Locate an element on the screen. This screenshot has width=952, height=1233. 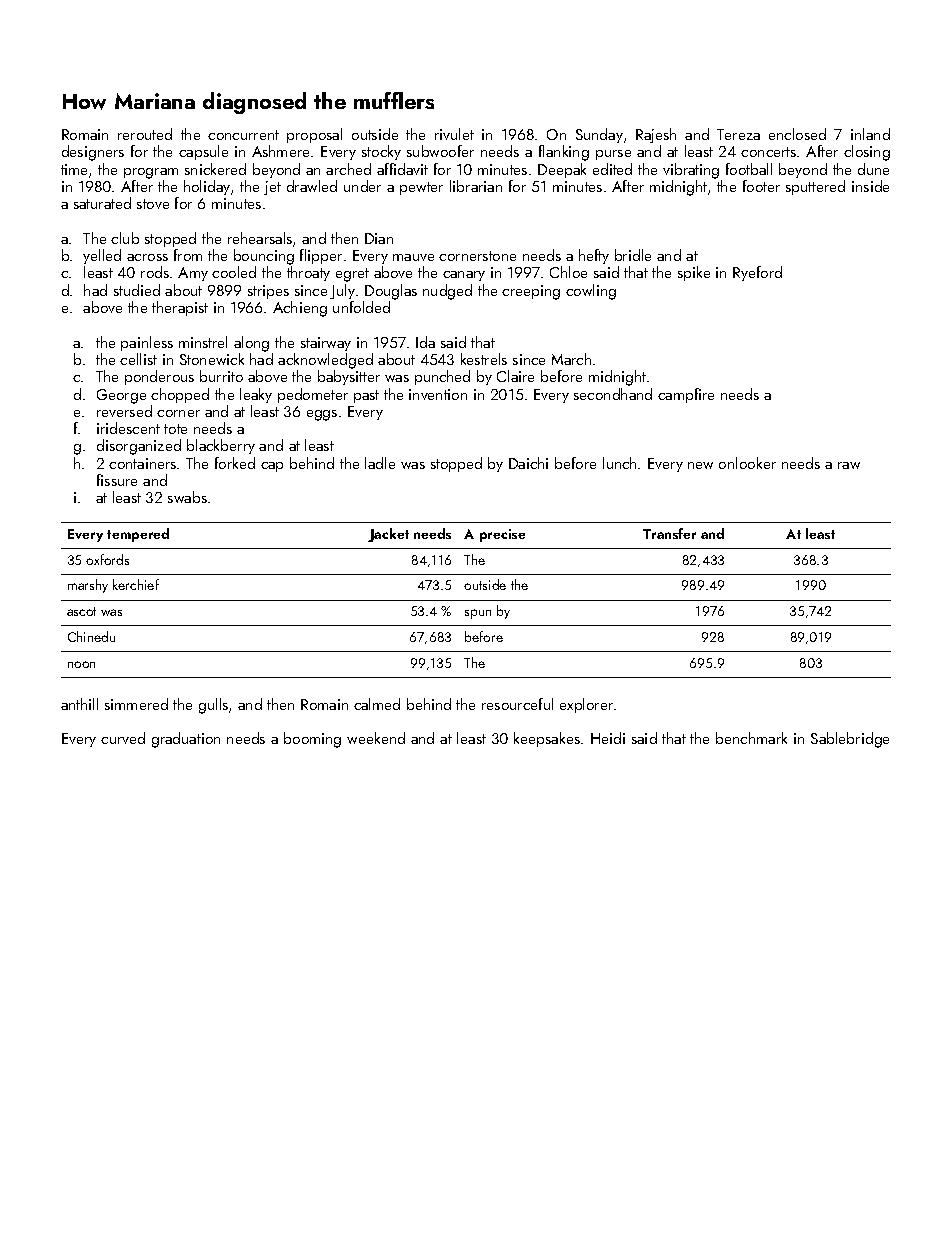
unfolded is located at coordinates (361, 307).
